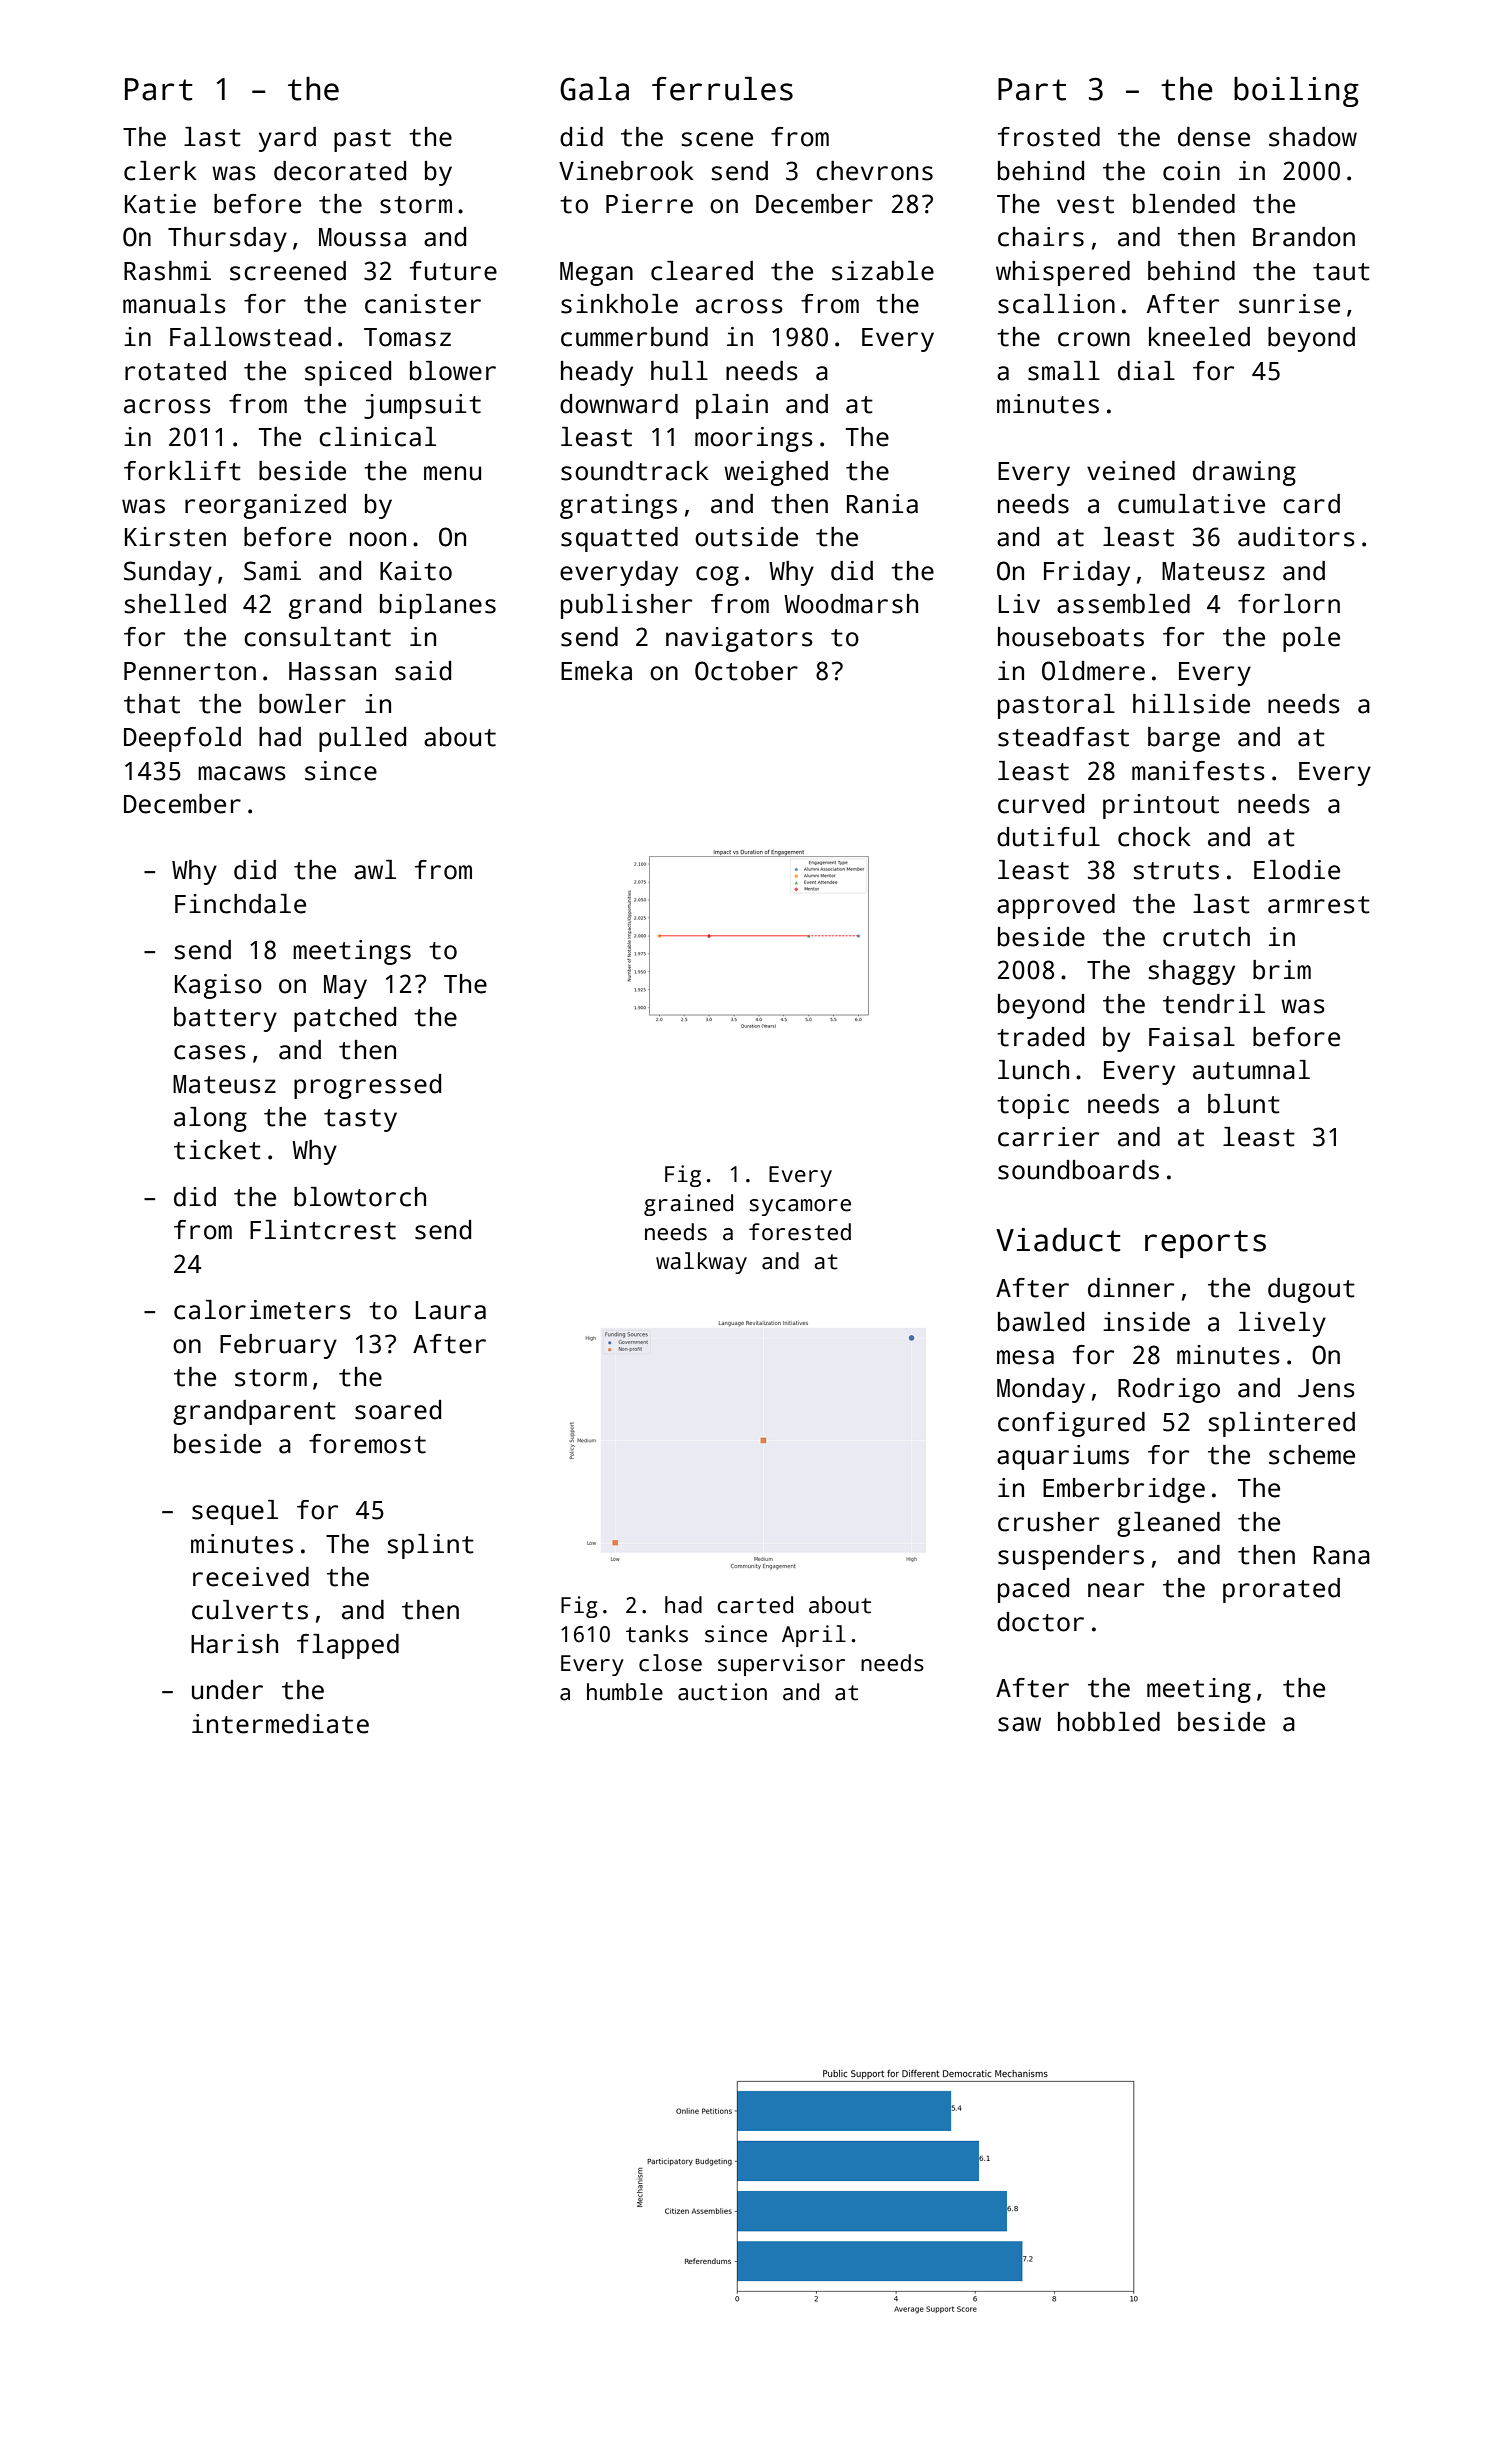 The image size is (1496, 2464). What do you see at coordinates (362, 739) in the image?
I see `pulled` at bounding box center [362, 739].
